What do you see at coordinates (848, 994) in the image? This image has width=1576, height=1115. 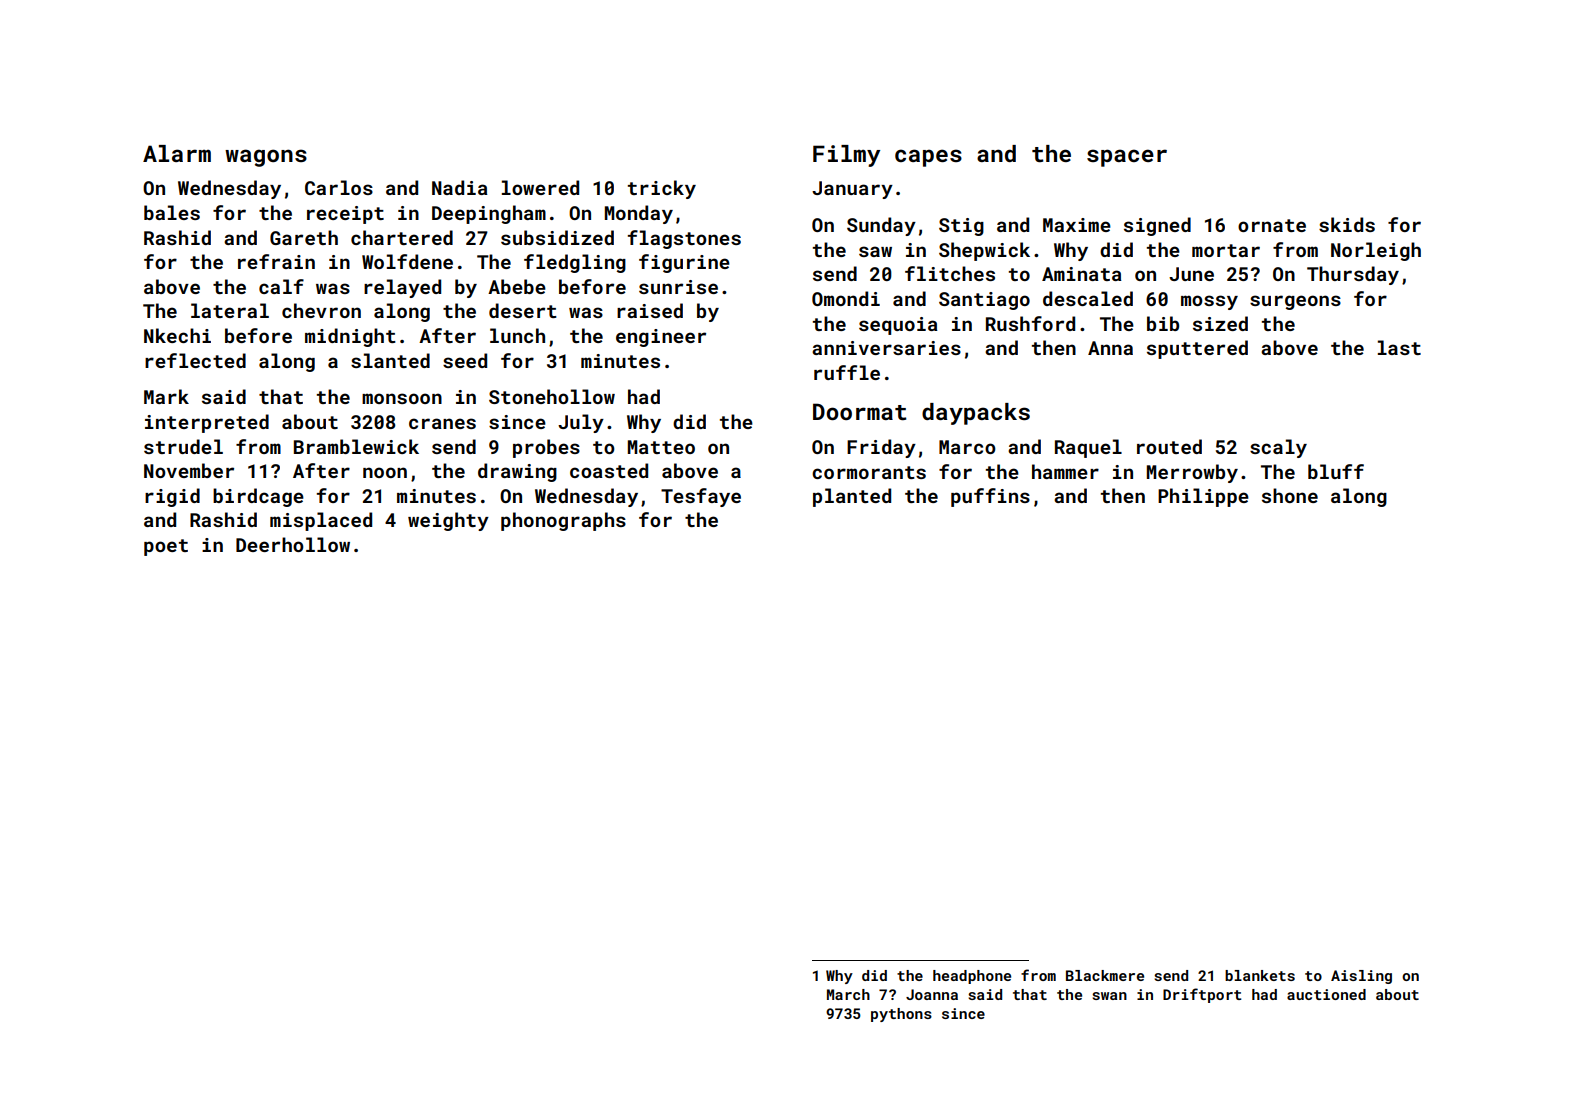 I see `March` at bounding box center [848, 994].
